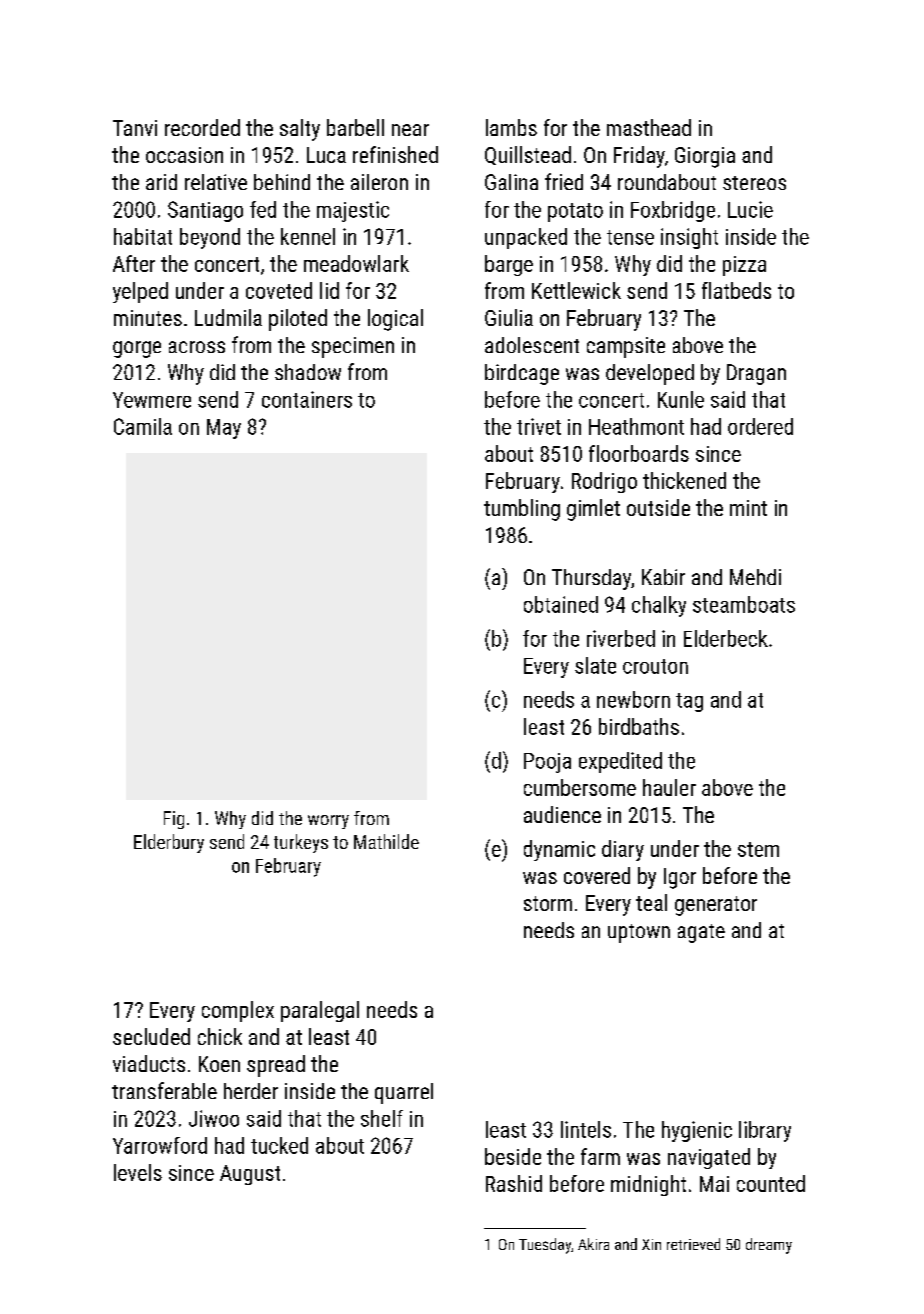 This document has height=1314, width=924. Describe the element at coordinates (514, 1183) in the document. I see `Rashid` at that location.
